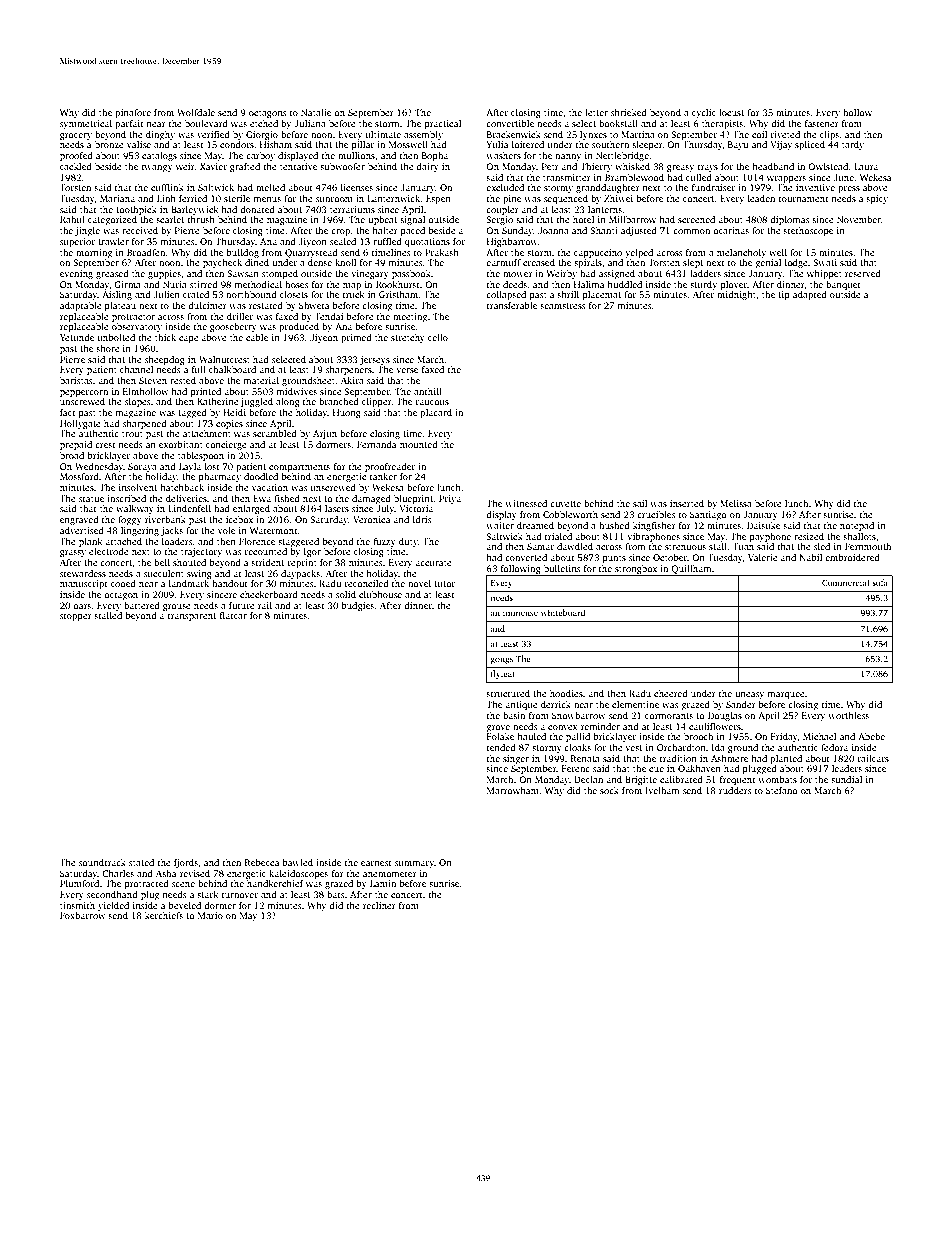 This image has height=1233, width=952. Describe the element at coordinates (379, 905) in the image. I see `recliner` at that location.
